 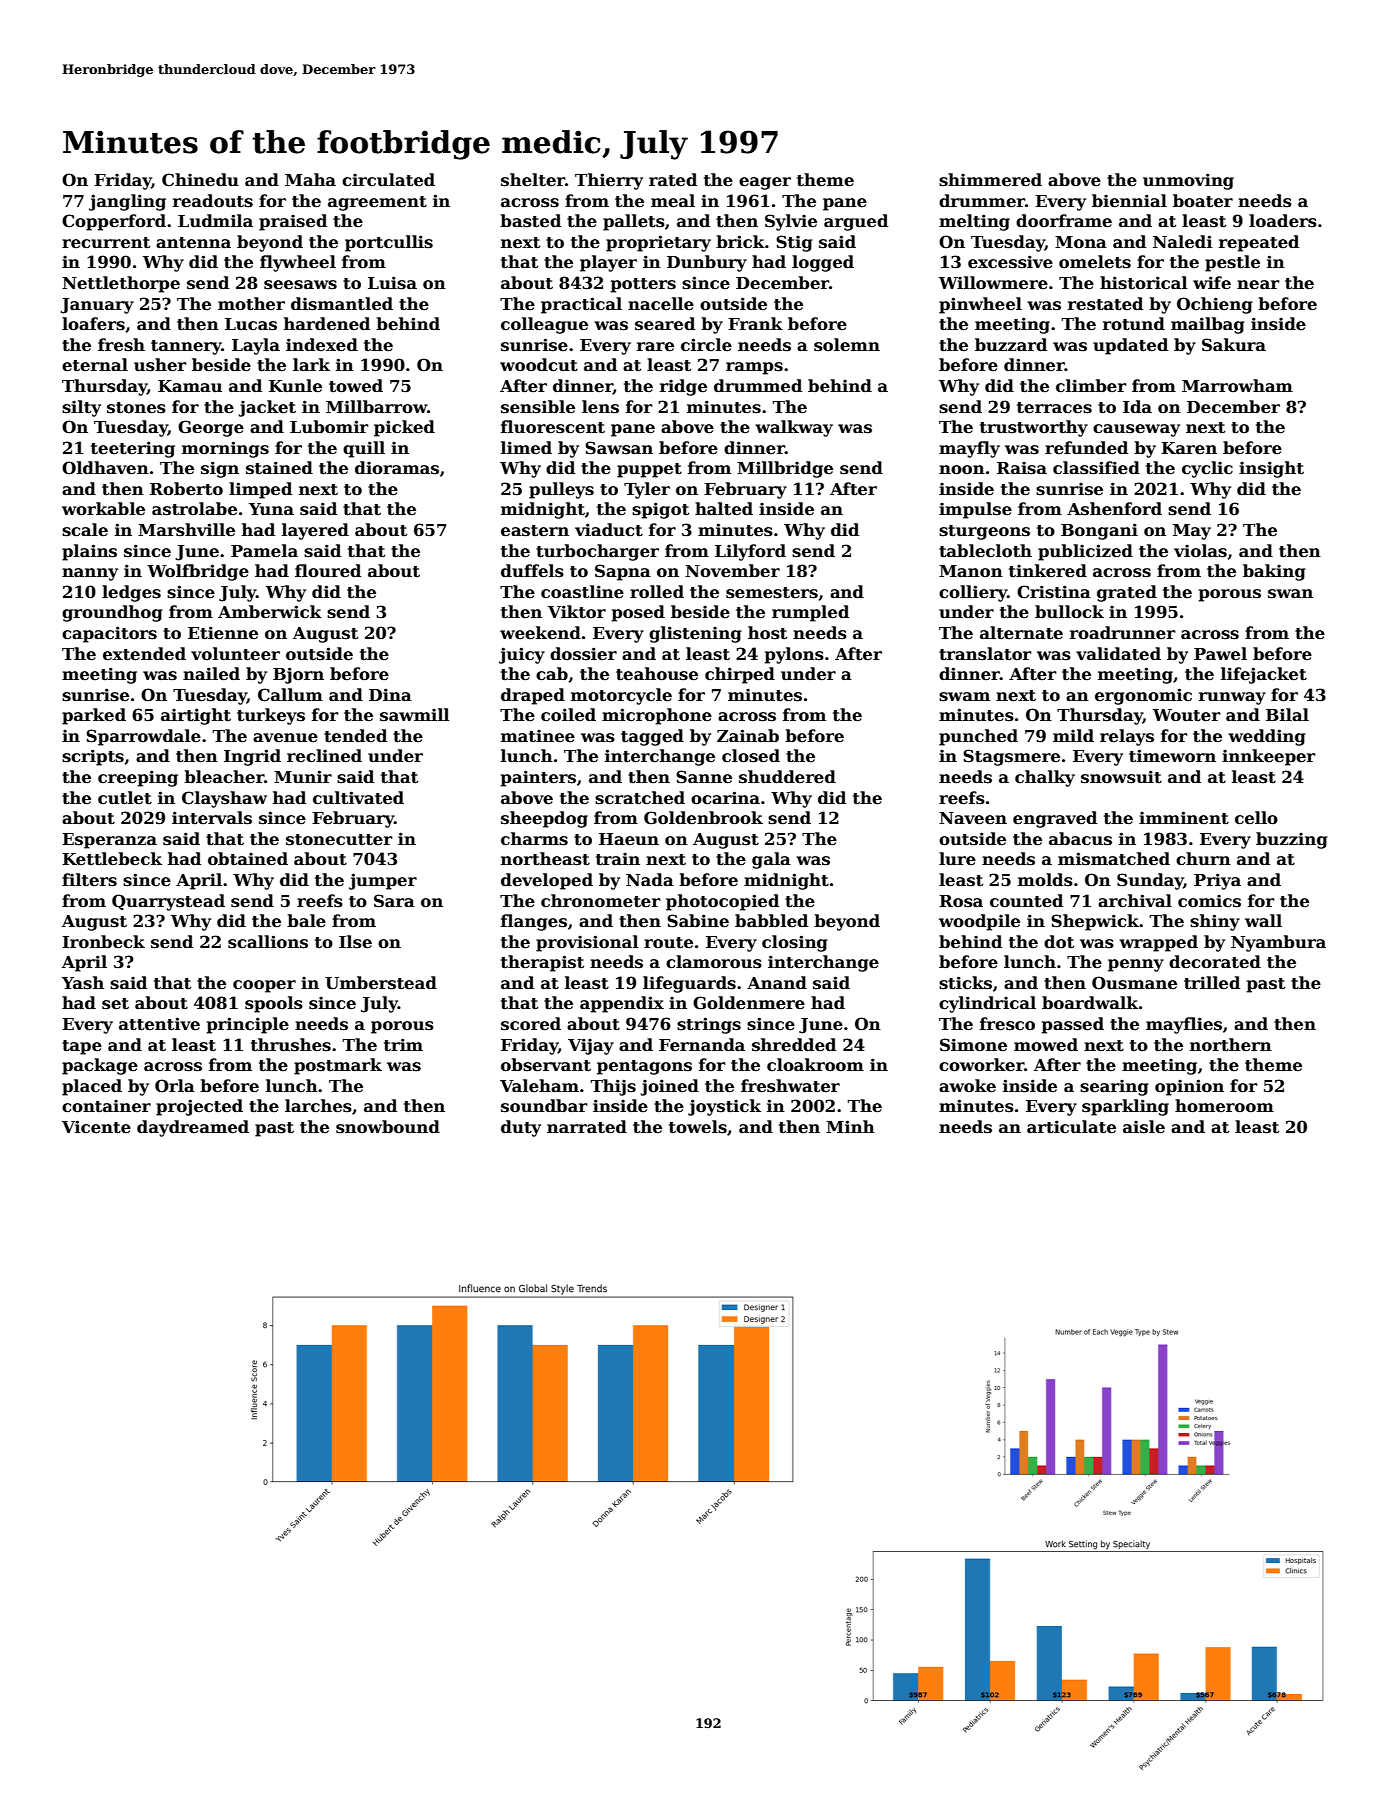 What do you see at coordinates (193, 1128) in the screenshot?
I see `daydreamed` at bounding box center [193, 1128].
